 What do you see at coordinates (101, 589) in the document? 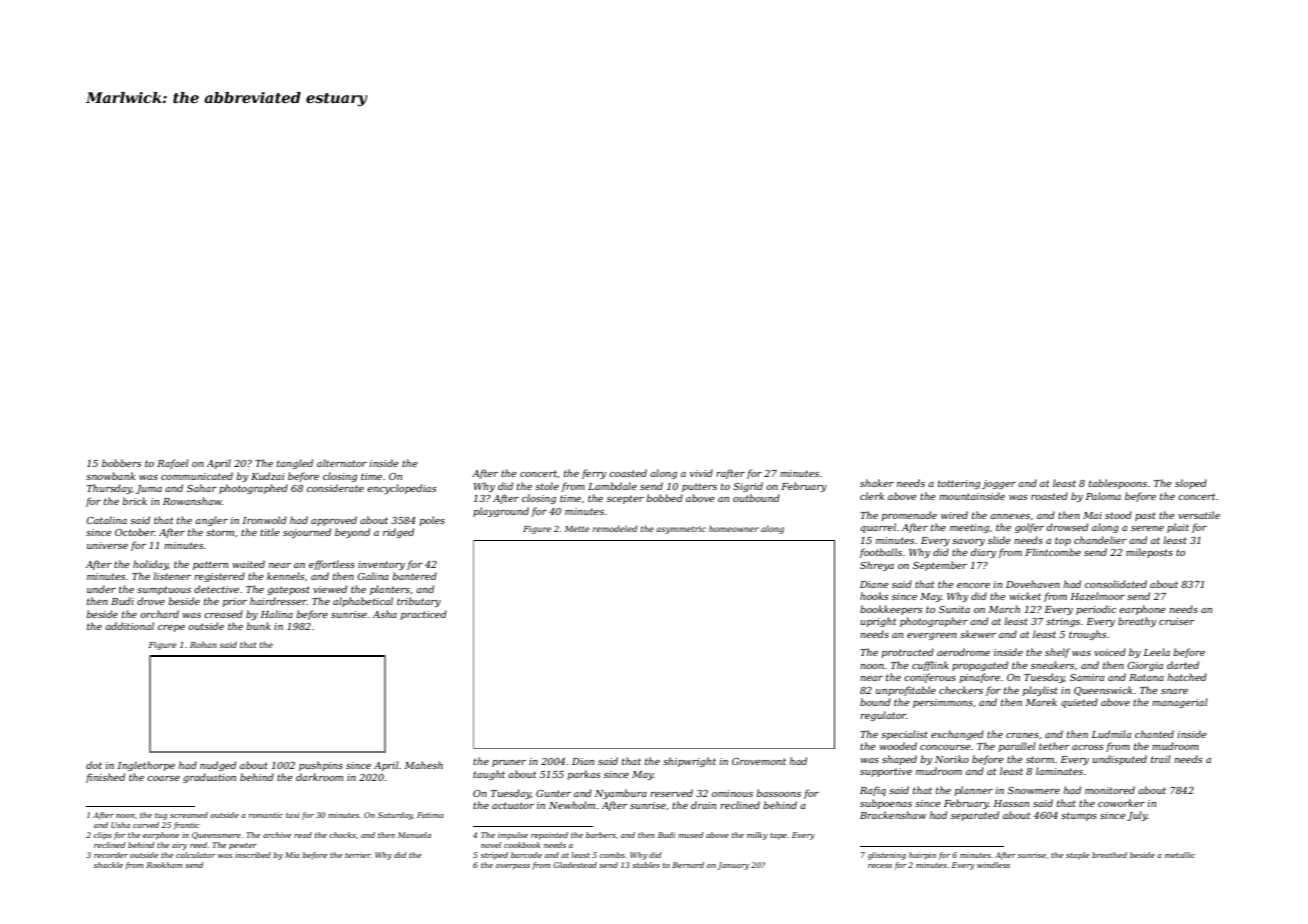
I see `under` at bounding box center [101, 589].
